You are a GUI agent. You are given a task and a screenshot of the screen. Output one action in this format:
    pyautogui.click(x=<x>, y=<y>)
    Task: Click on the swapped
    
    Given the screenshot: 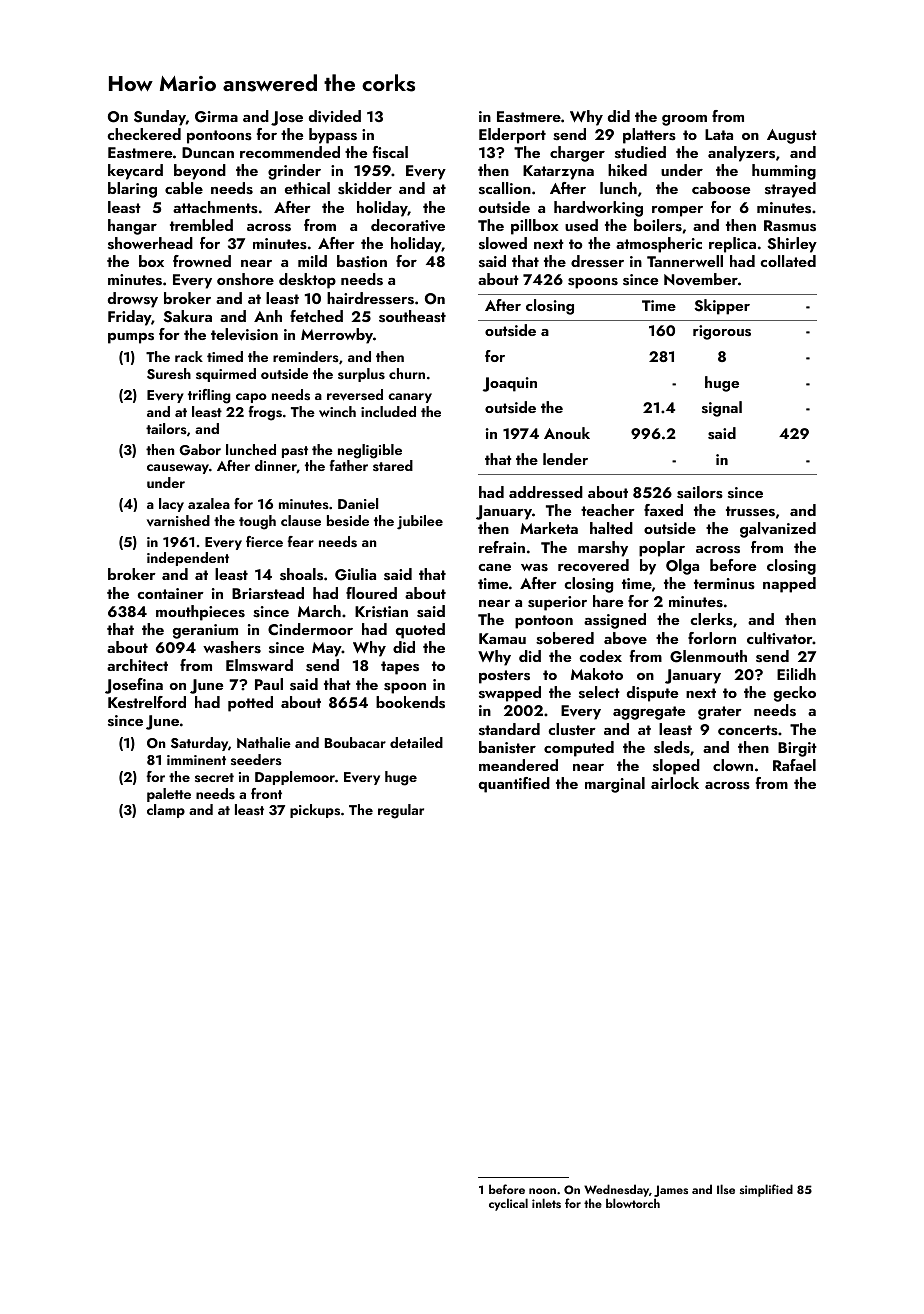 What is the action you would take?
    pyautogui.click(x=510, y=694)
